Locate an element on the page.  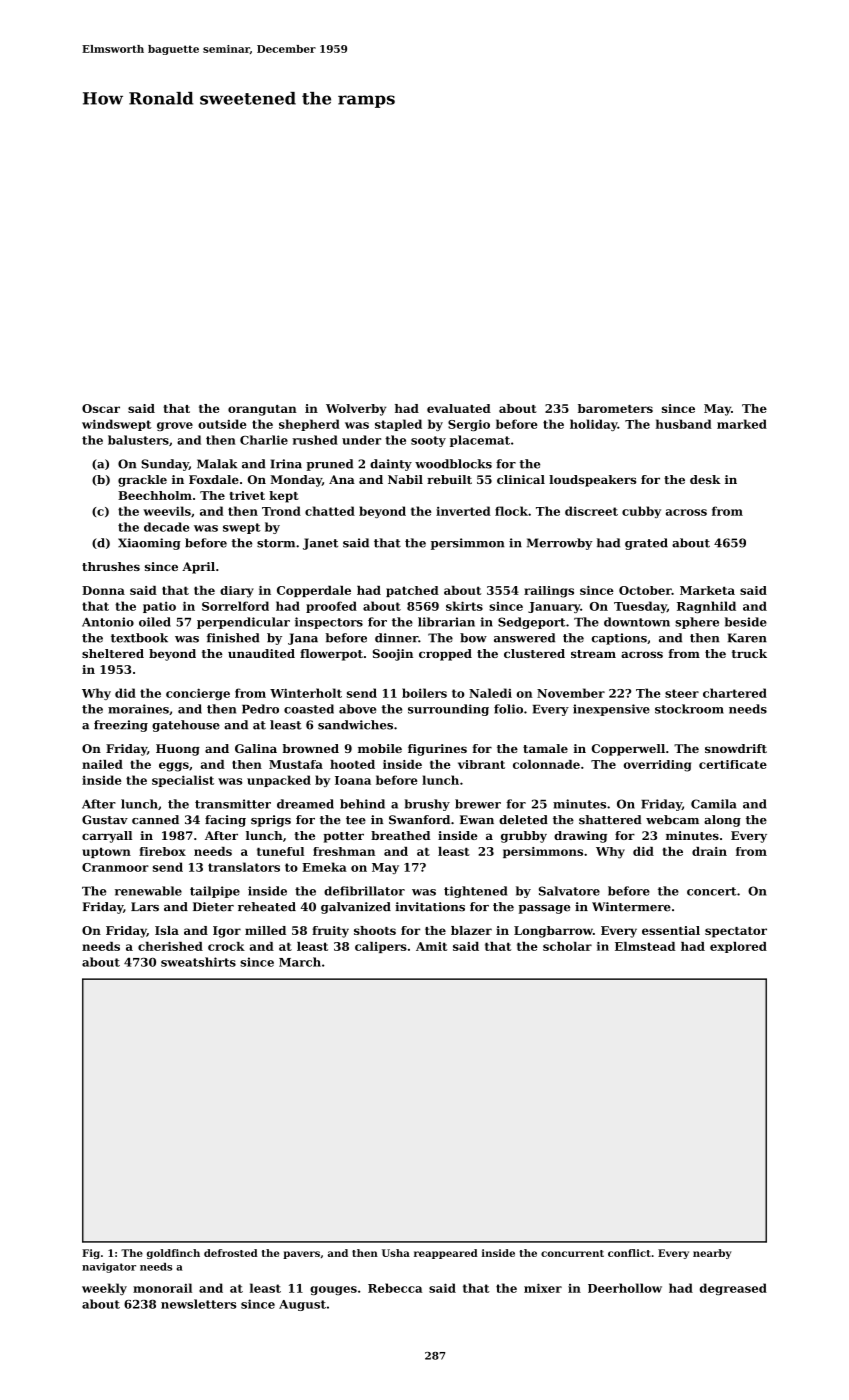
concierge is located at coordinates (198, 694).
